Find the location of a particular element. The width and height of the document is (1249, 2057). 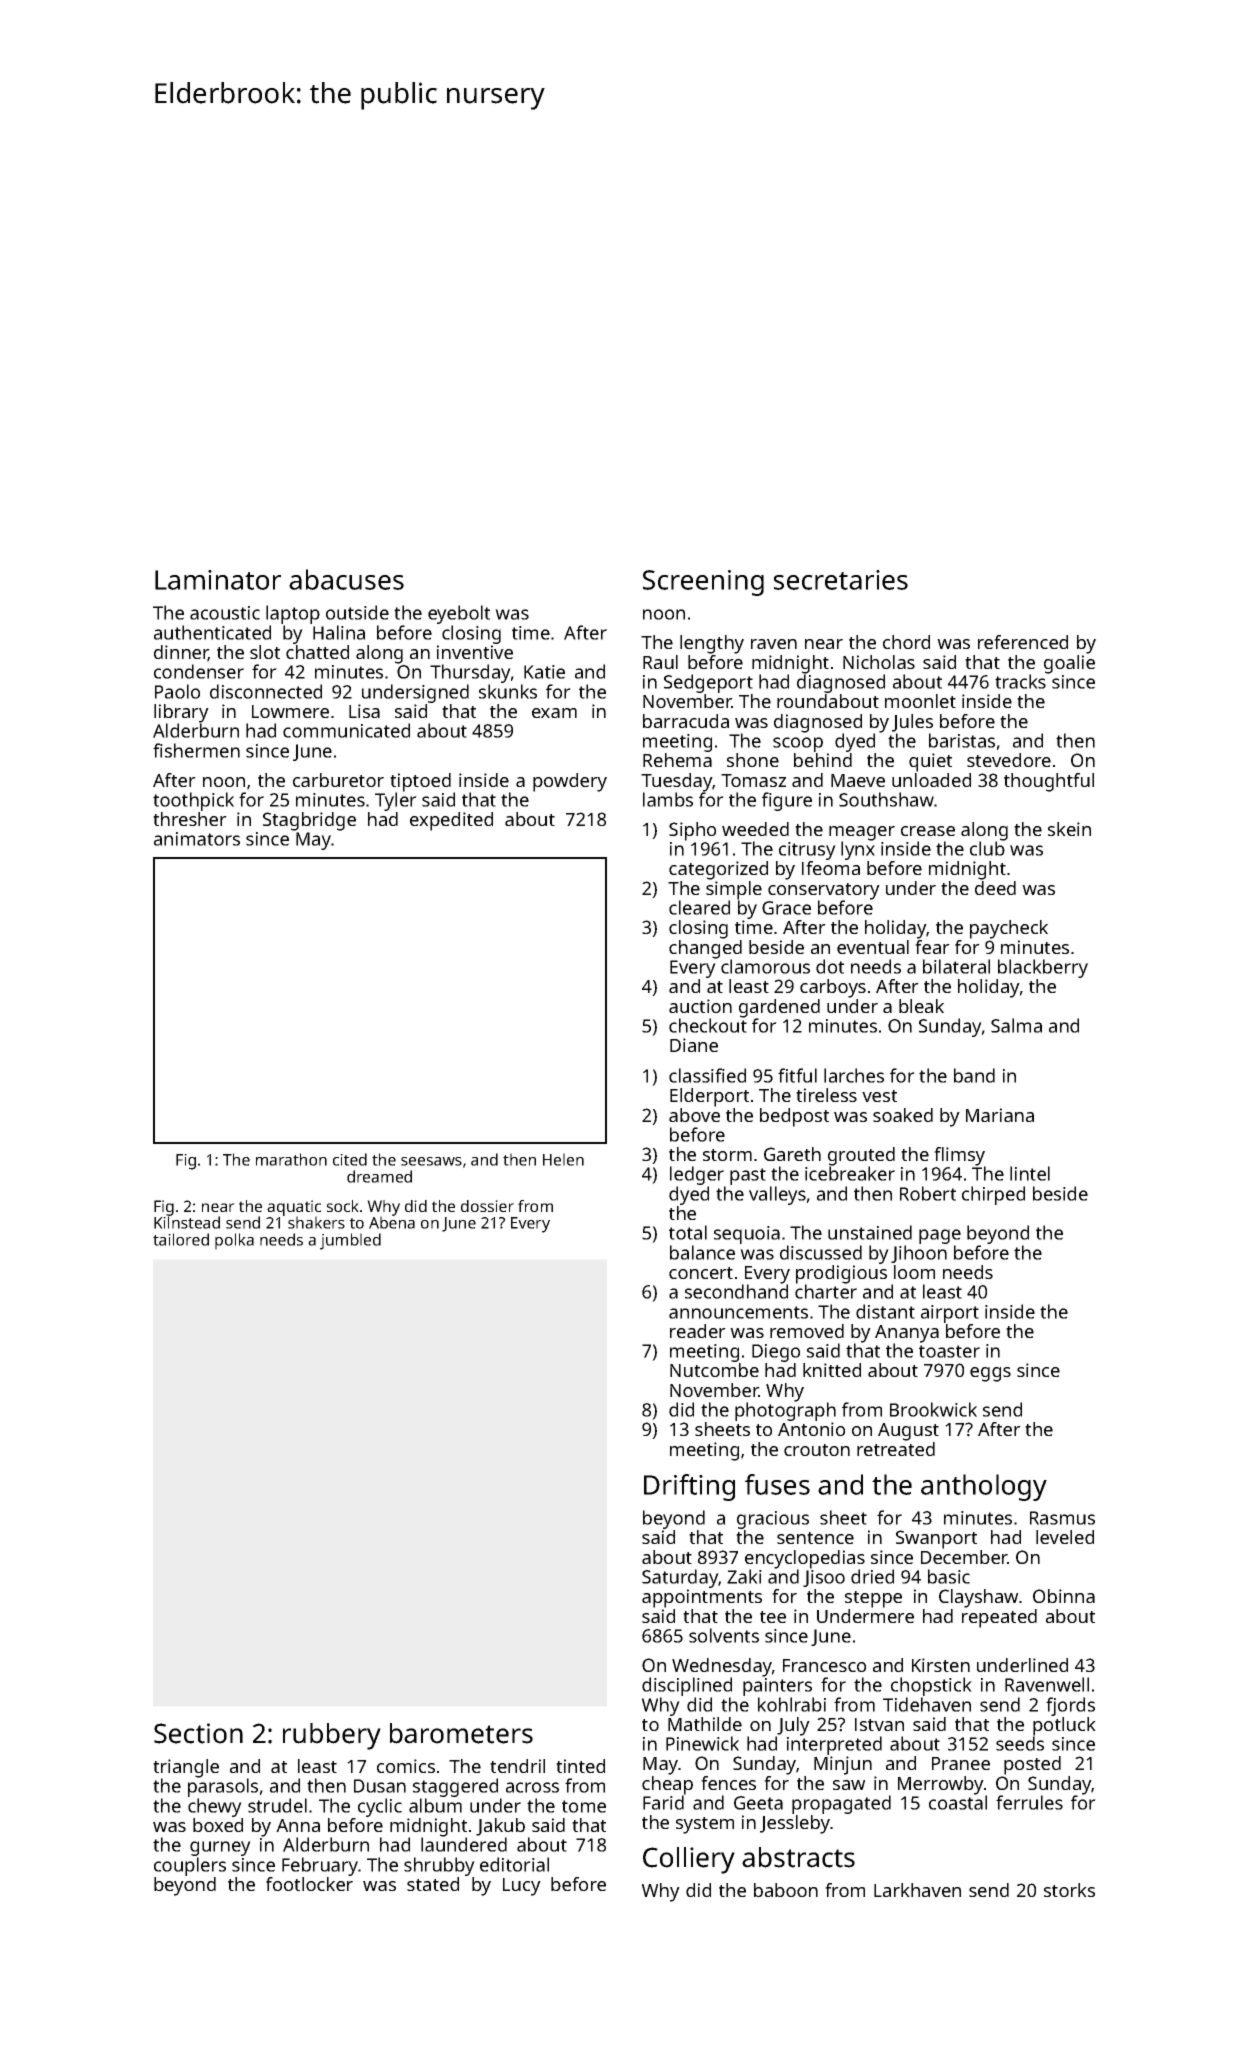

cited is located at coordinates (350, 1159).
